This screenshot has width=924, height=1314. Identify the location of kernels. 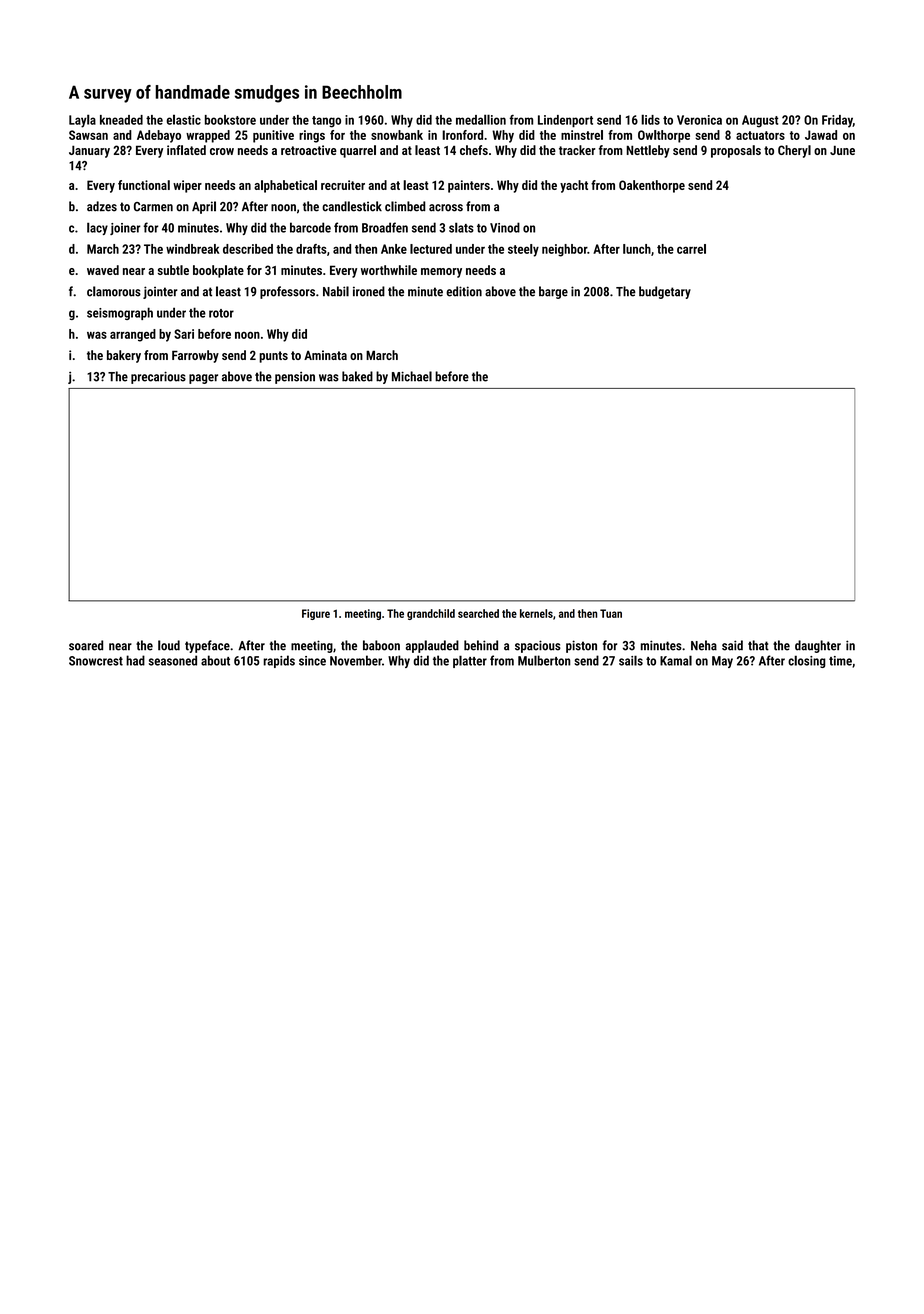
(536, 613).
